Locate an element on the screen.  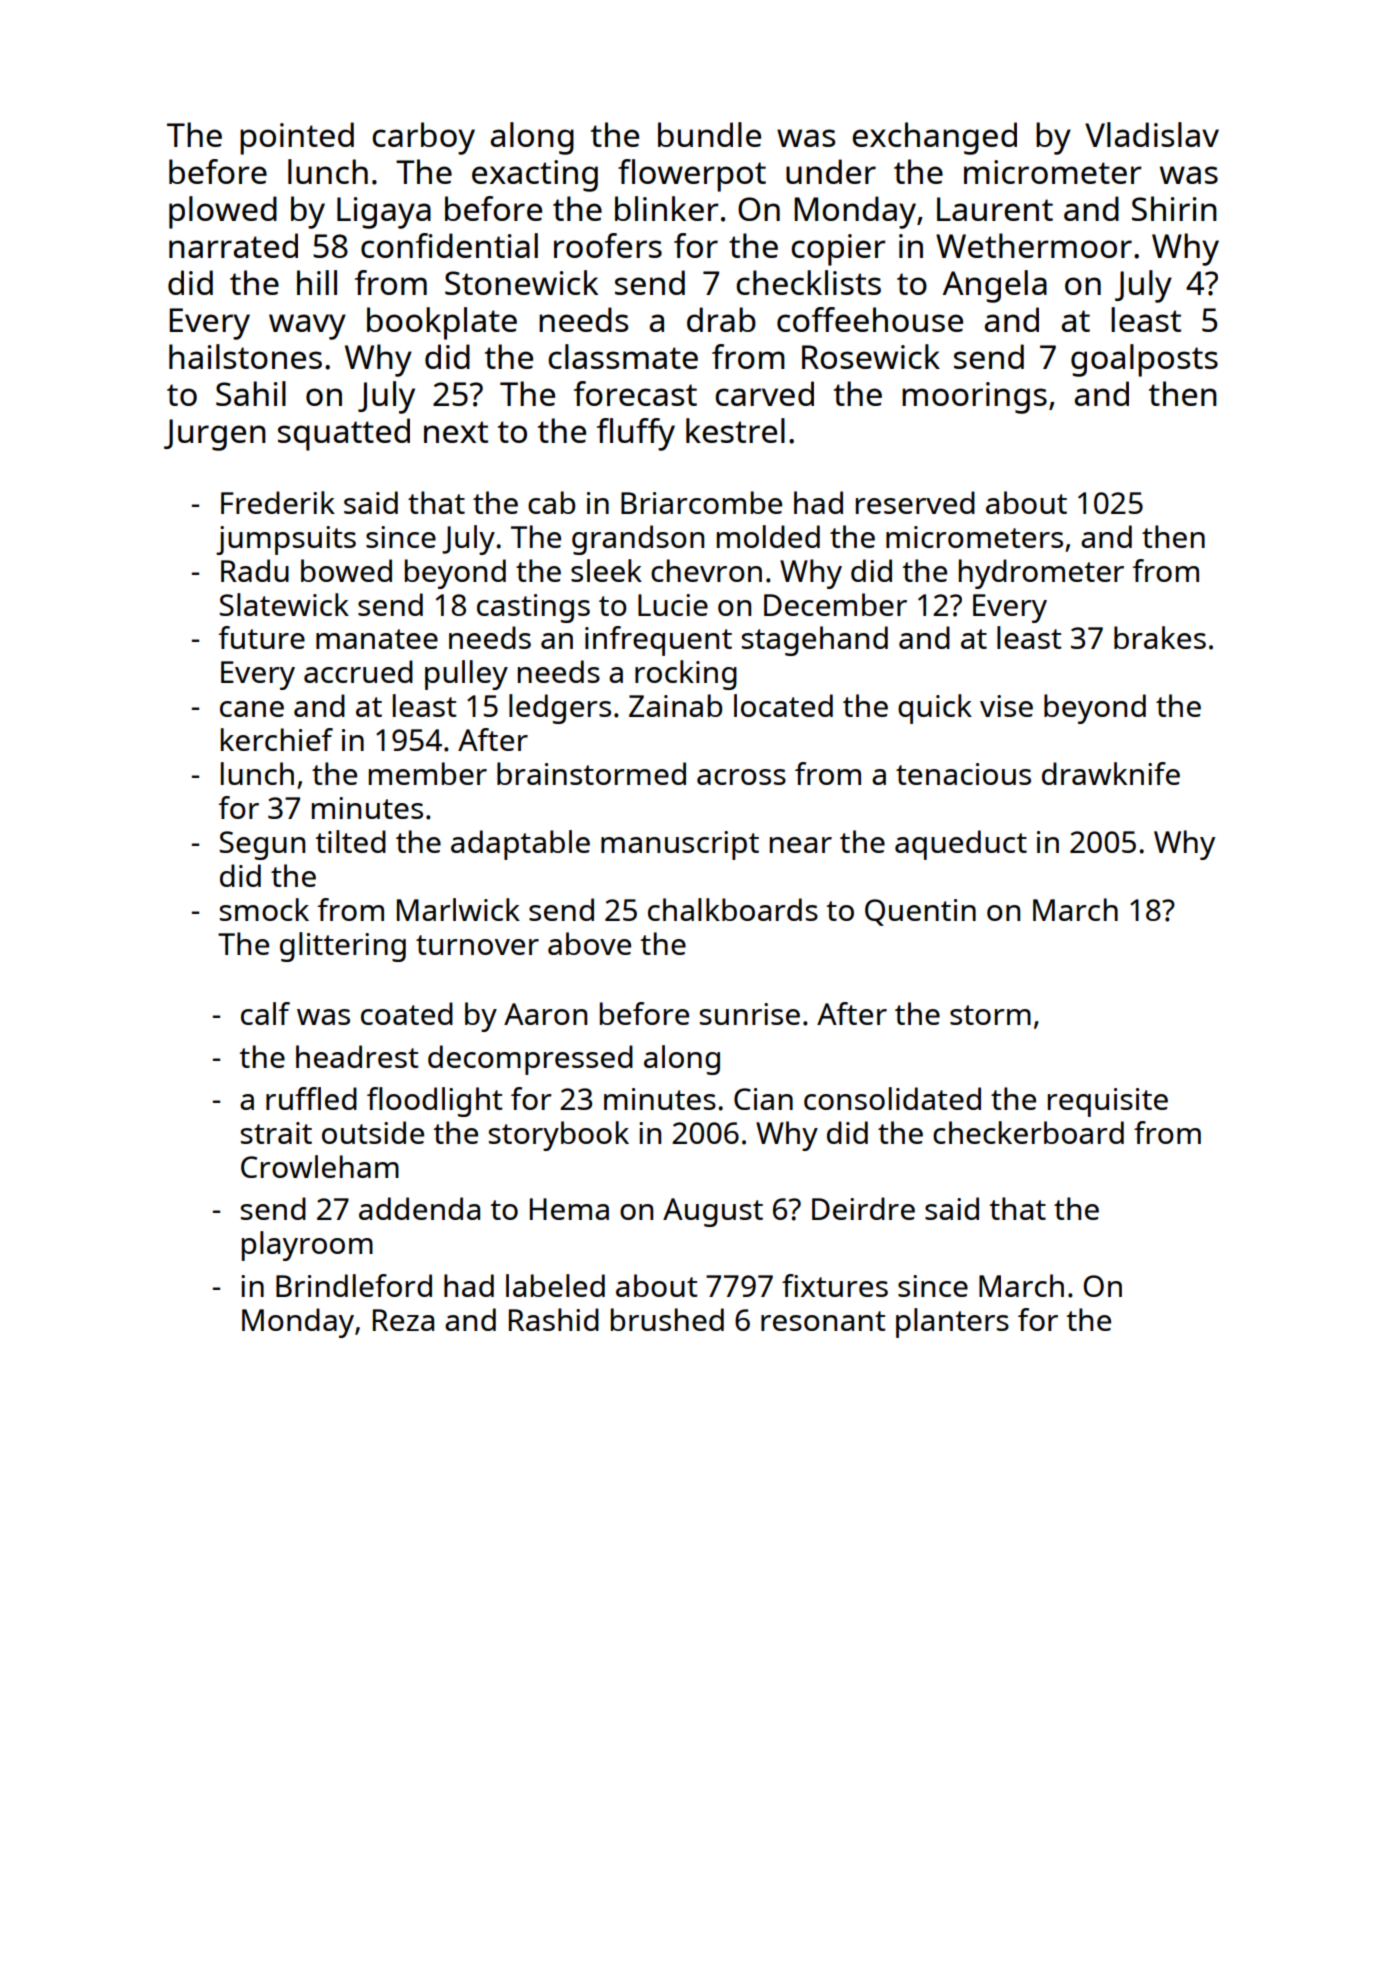
pointed is located at coordinates (297, 138).
